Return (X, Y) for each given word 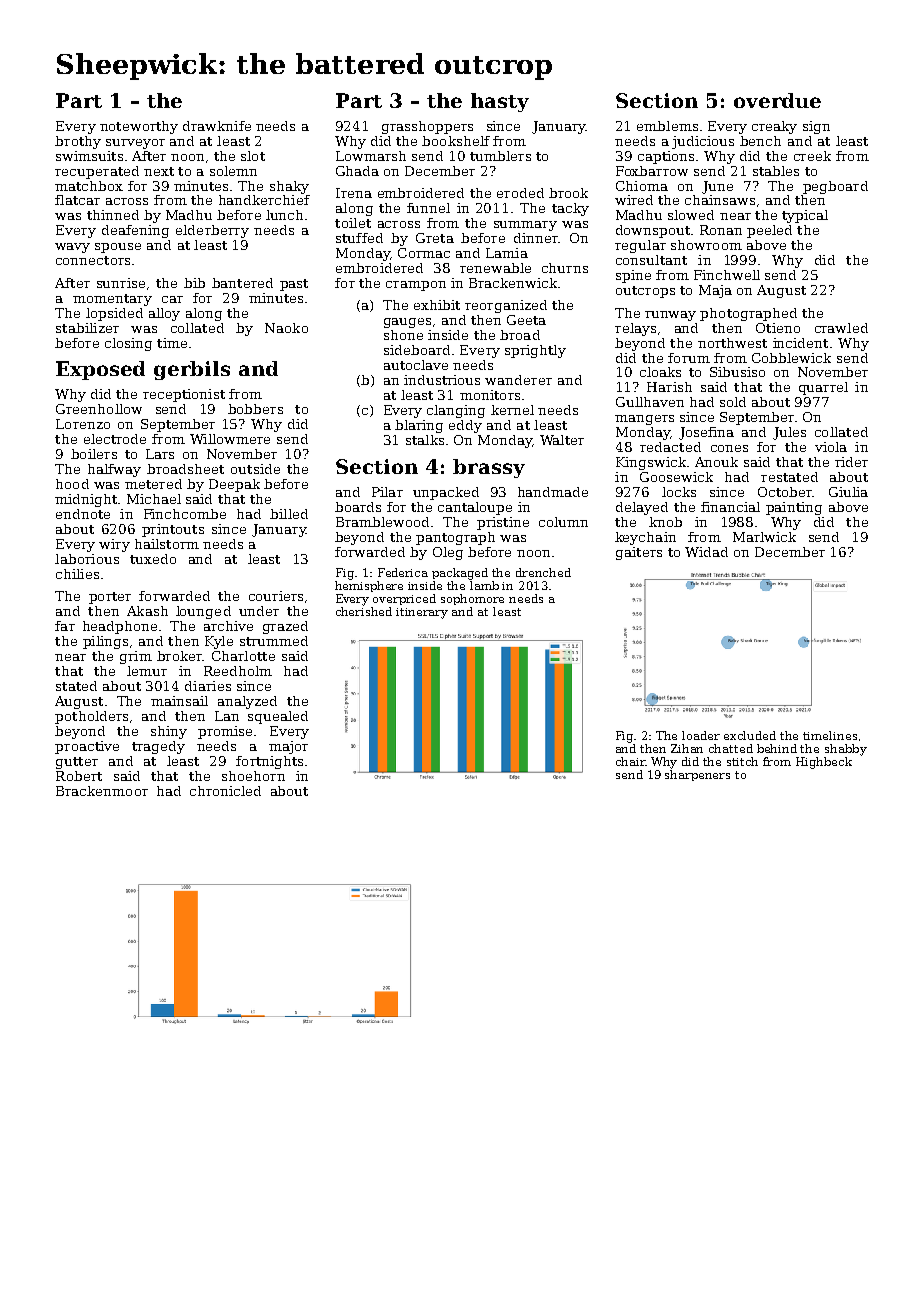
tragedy (158, 747)
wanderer (518, 380)
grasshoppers (427, 127)
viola (831, 447)
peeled (769, 231)
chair (630, 761)
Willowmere (230, 439)
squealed (278, 717)
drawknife (217, 126)
